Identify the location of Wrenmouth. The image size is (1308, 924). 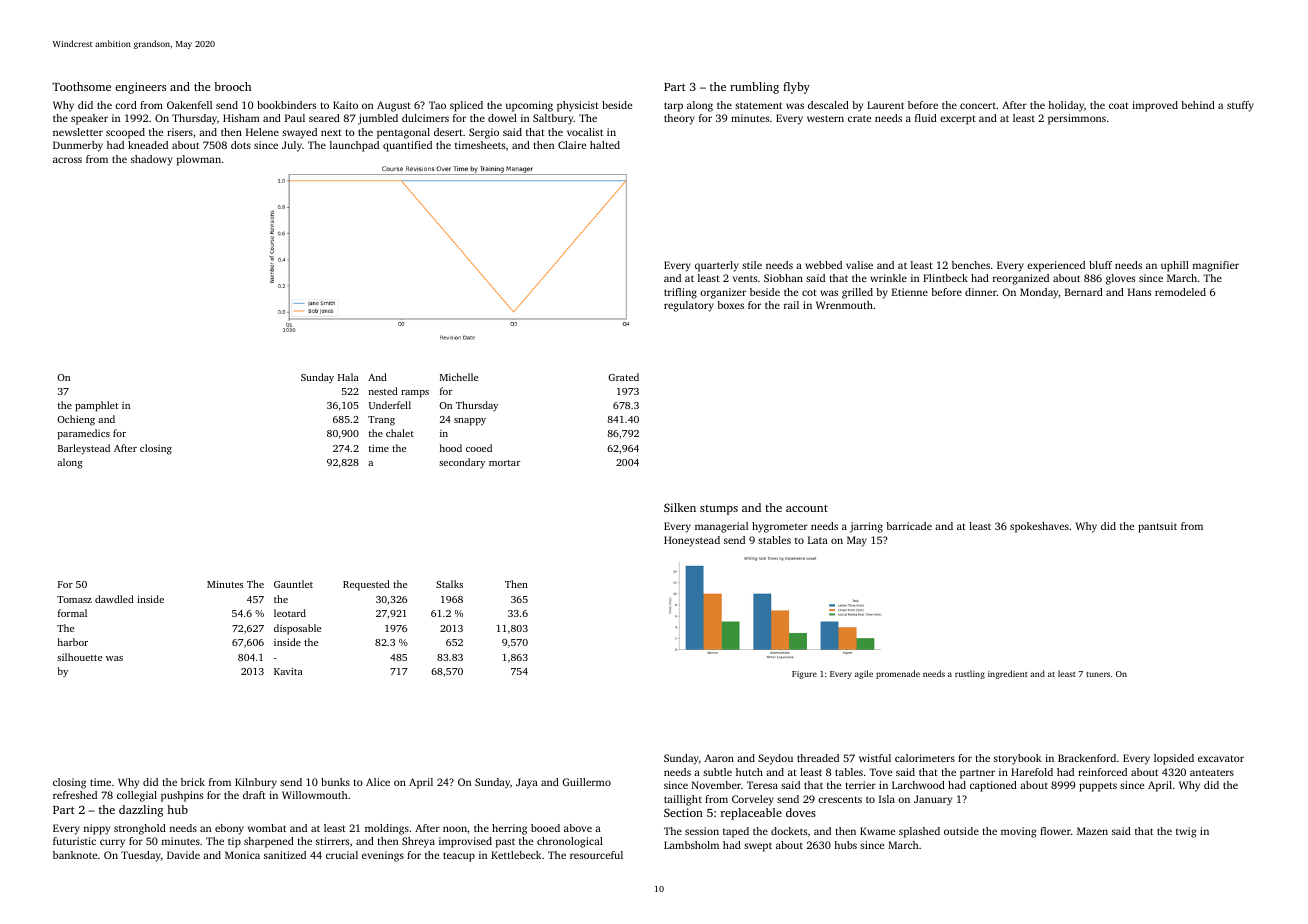
(844, 305).
